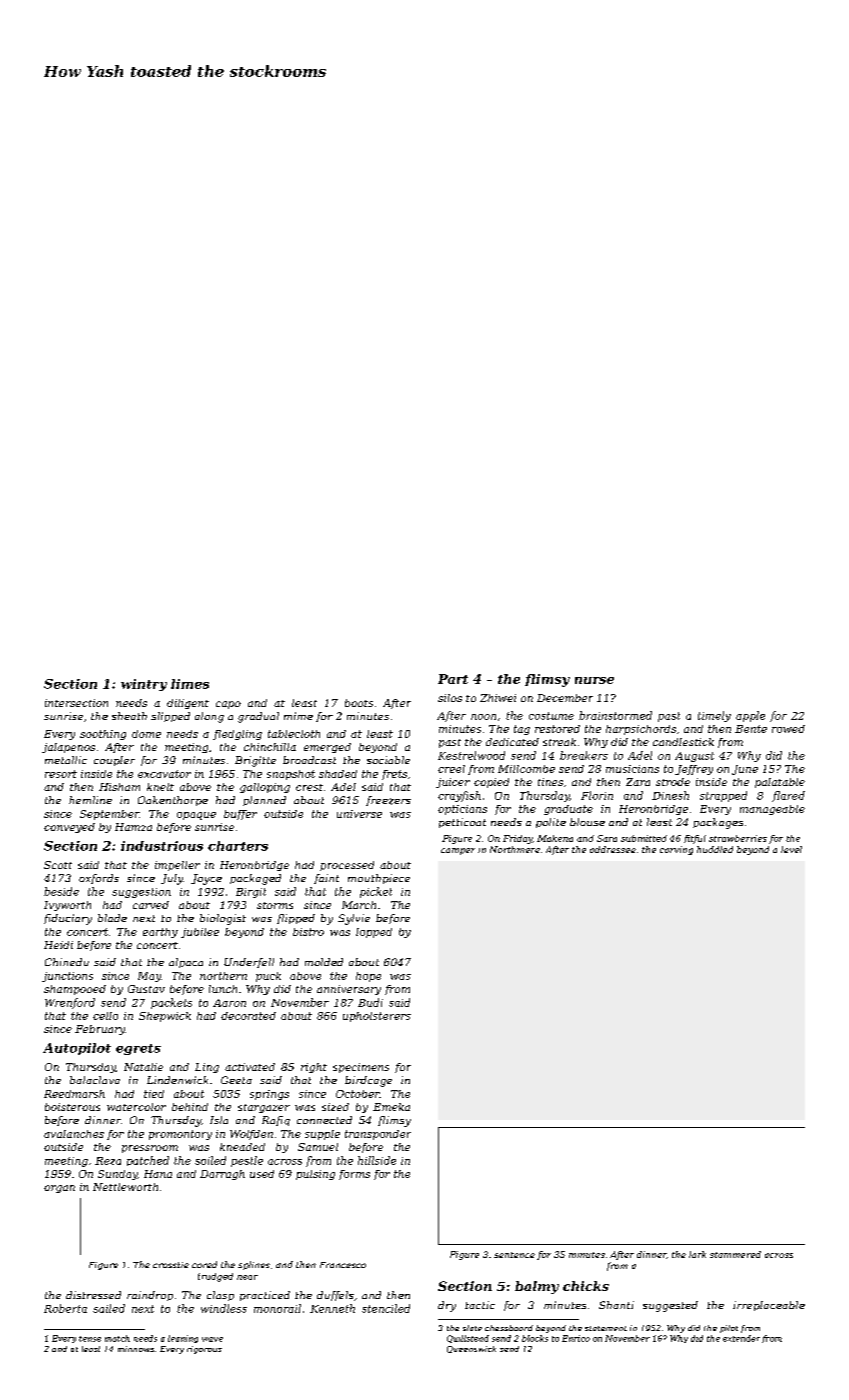 This screenshot has width=849, height=1400. Describe the element at coordinates (359, 814) in the screenshot. I see `universe` at that location.
